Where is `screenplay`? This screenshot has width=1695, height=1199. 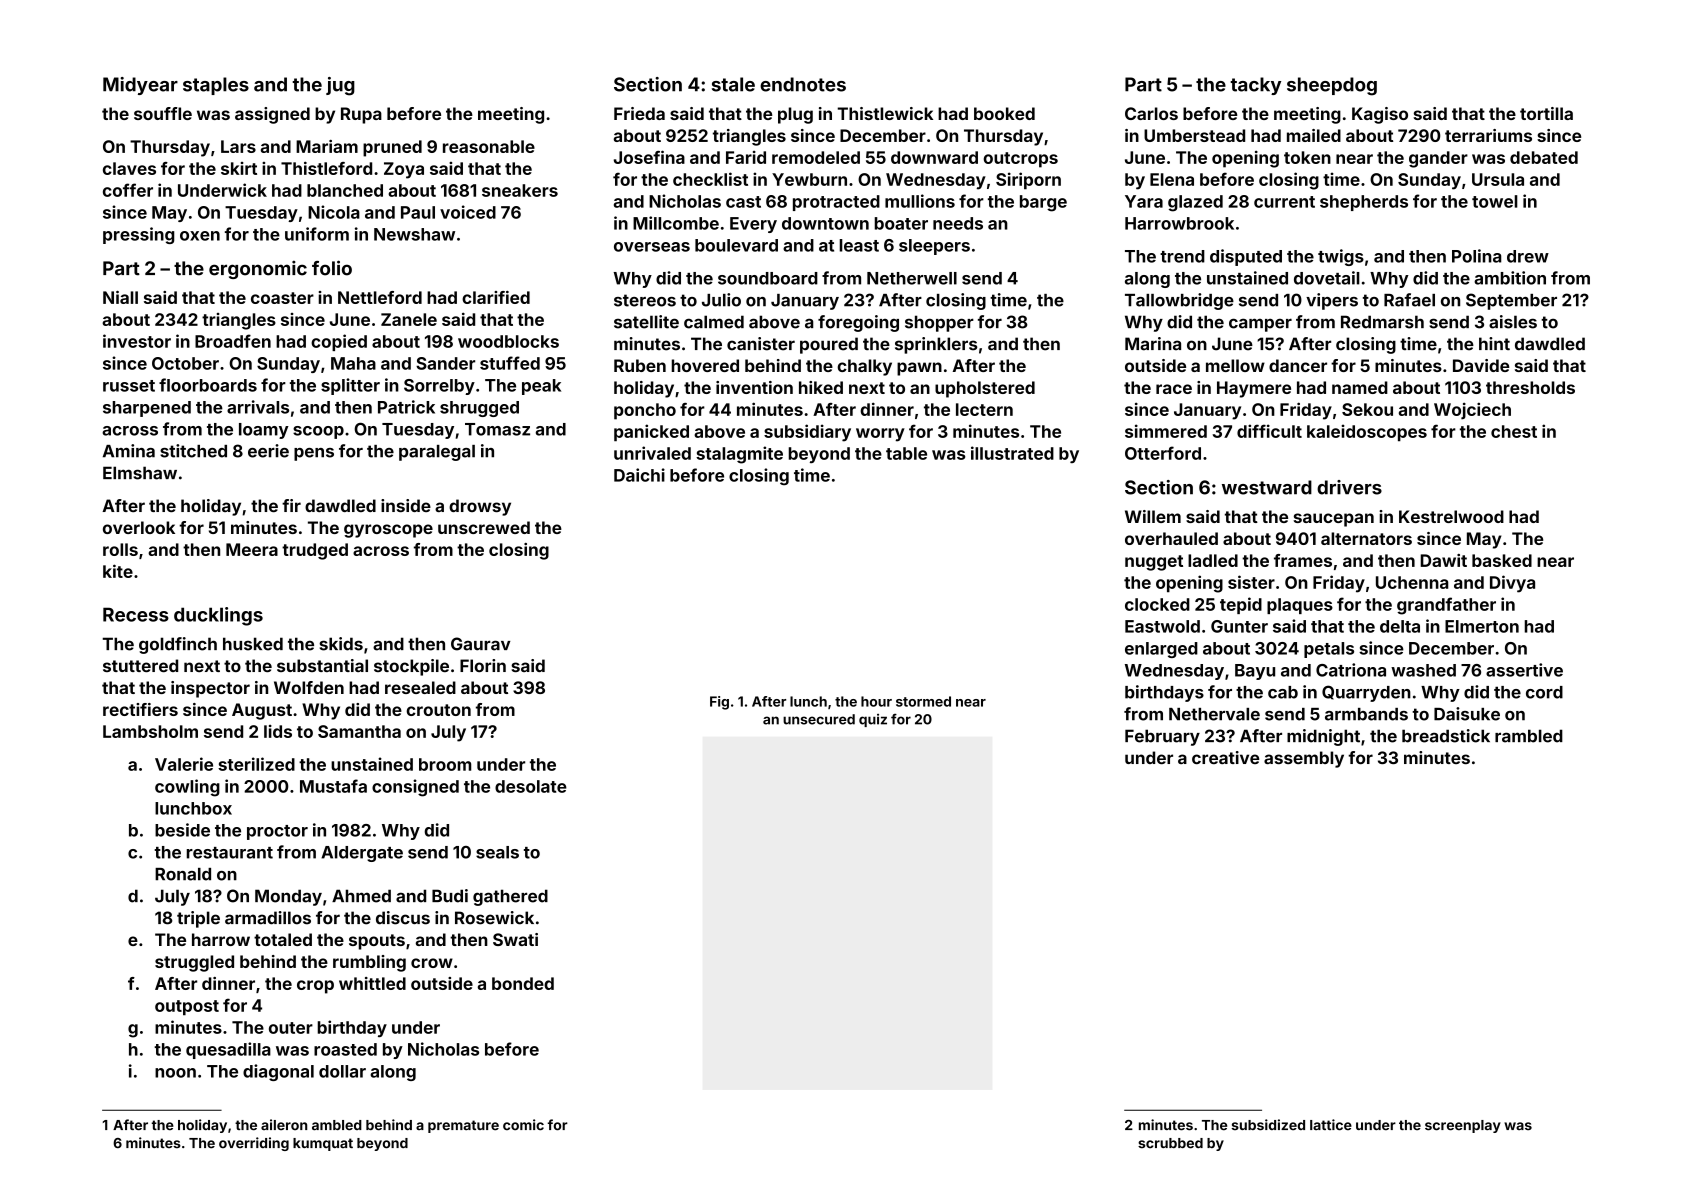
screenplay is located at coordinates (1463, 1126).
